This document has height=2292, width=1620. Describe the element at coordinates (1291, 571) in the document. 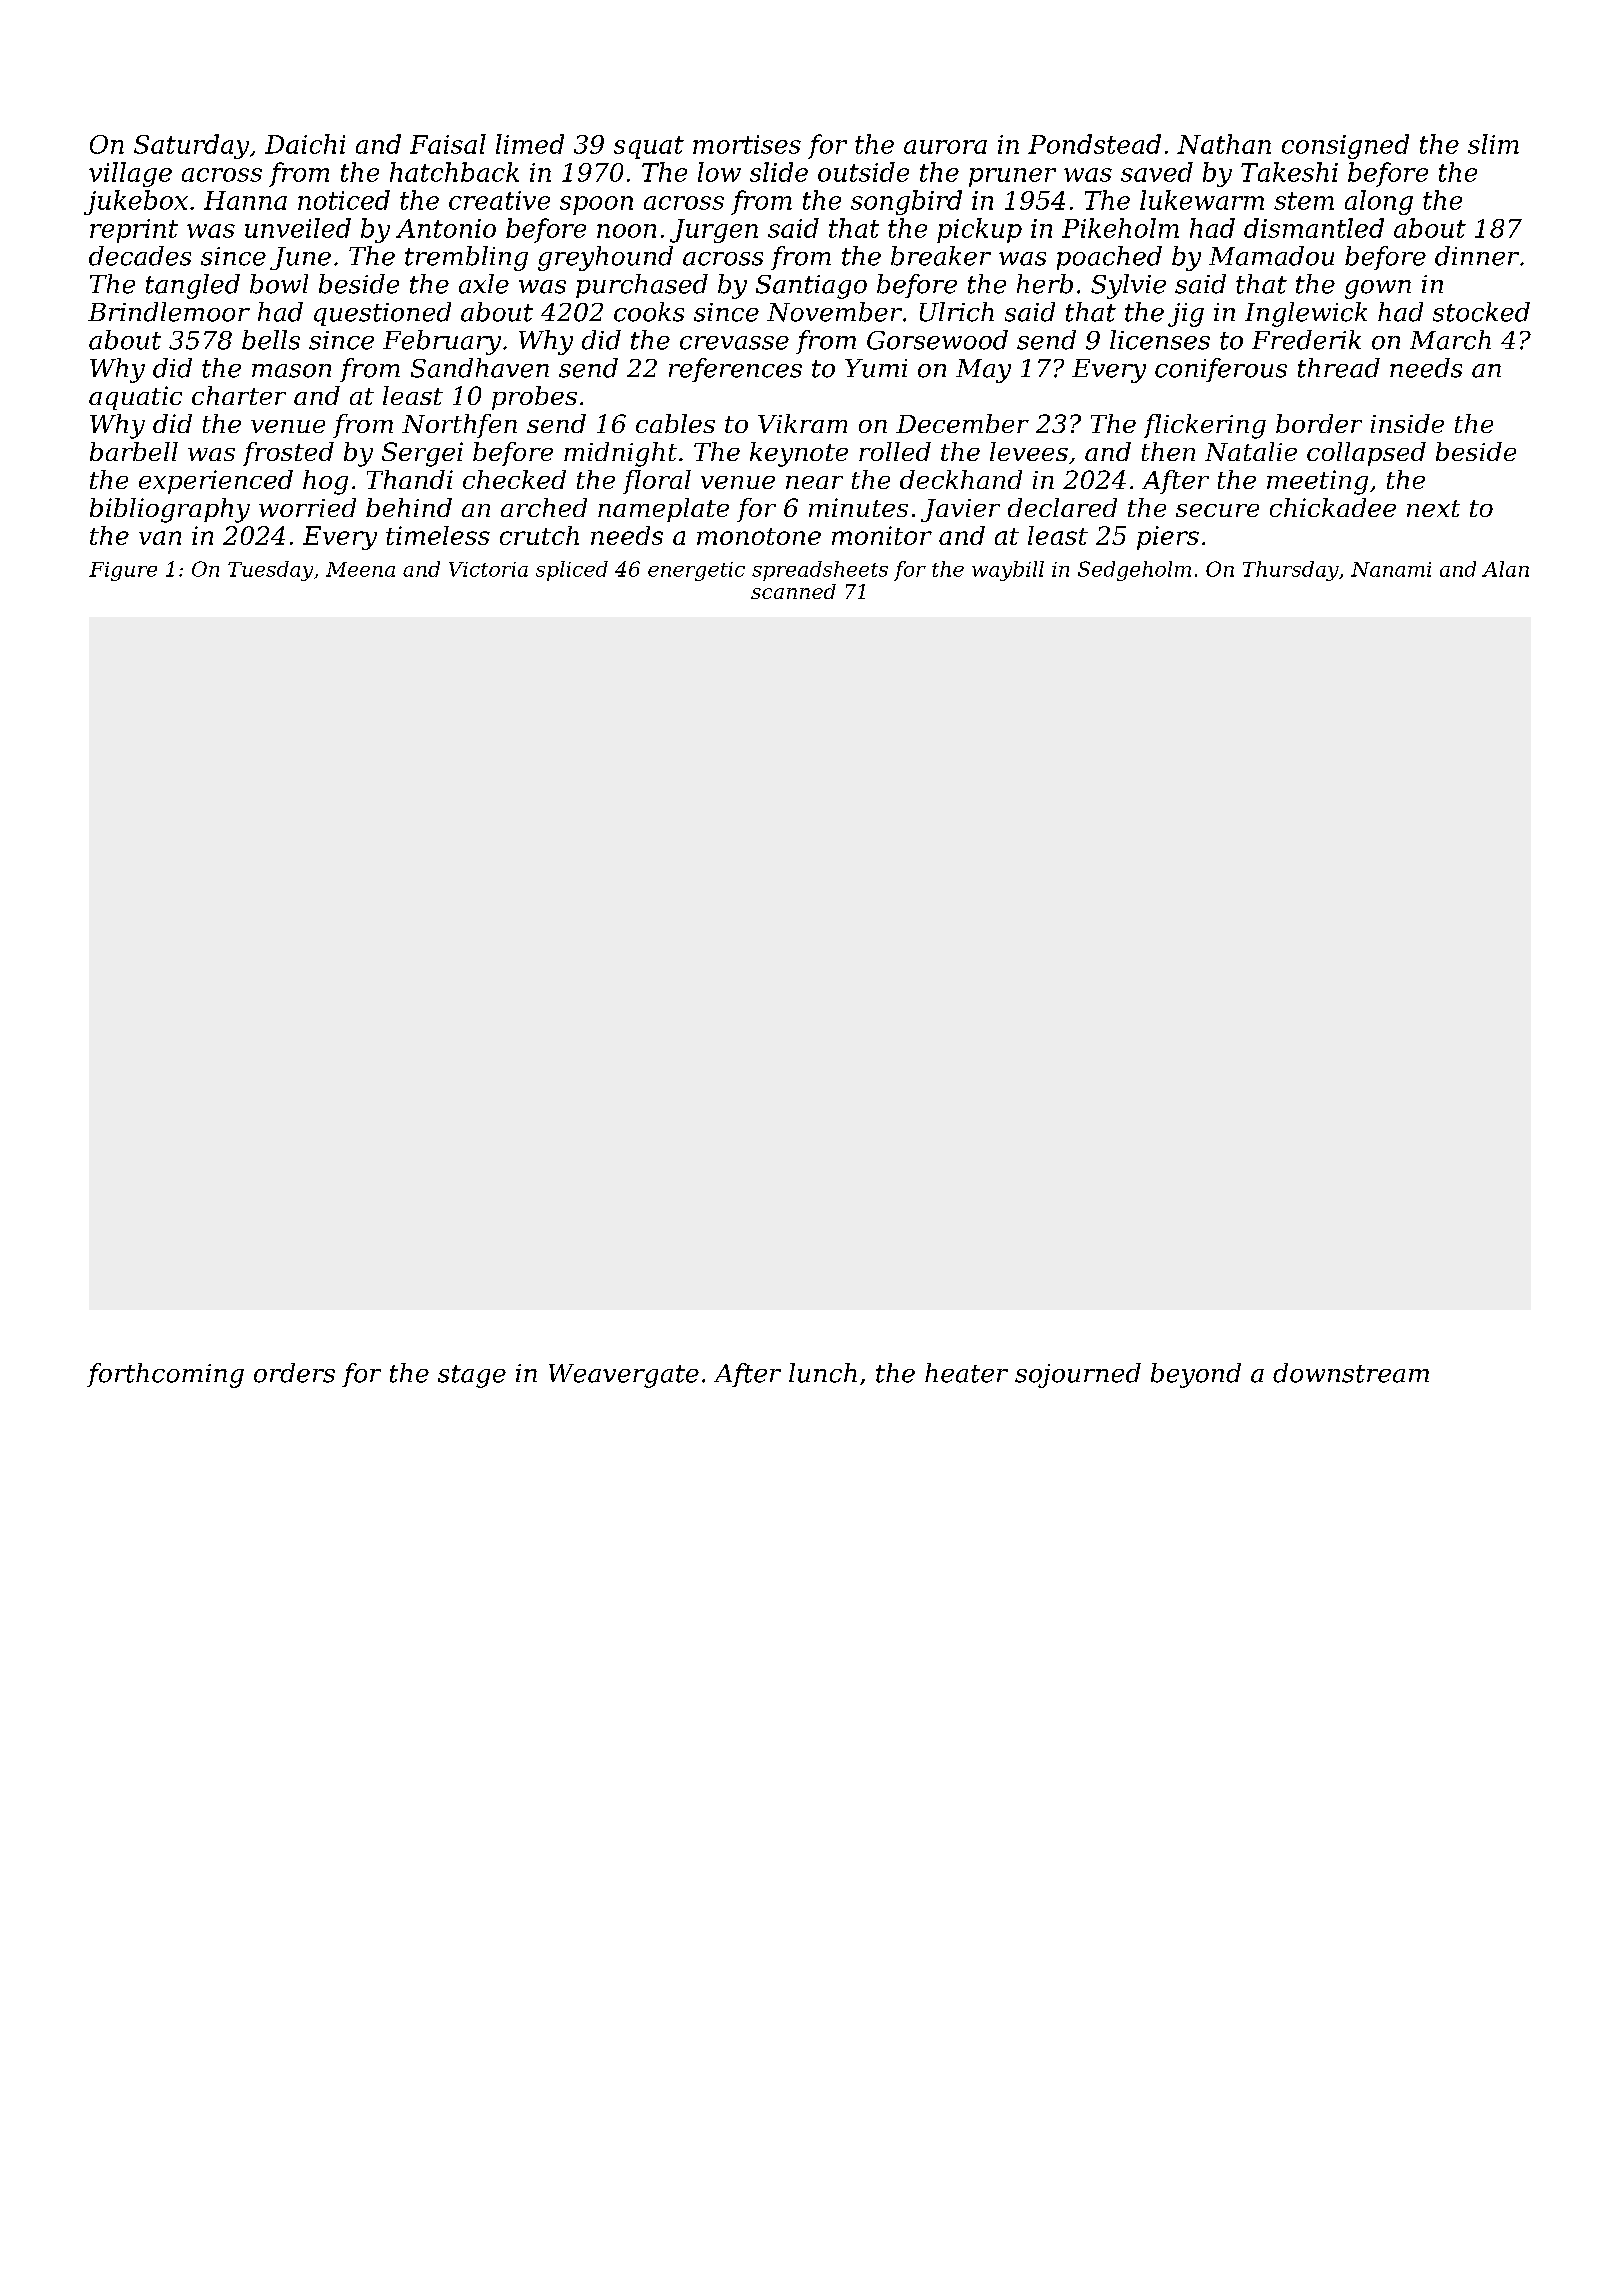

I see `Thursday` at that location.
